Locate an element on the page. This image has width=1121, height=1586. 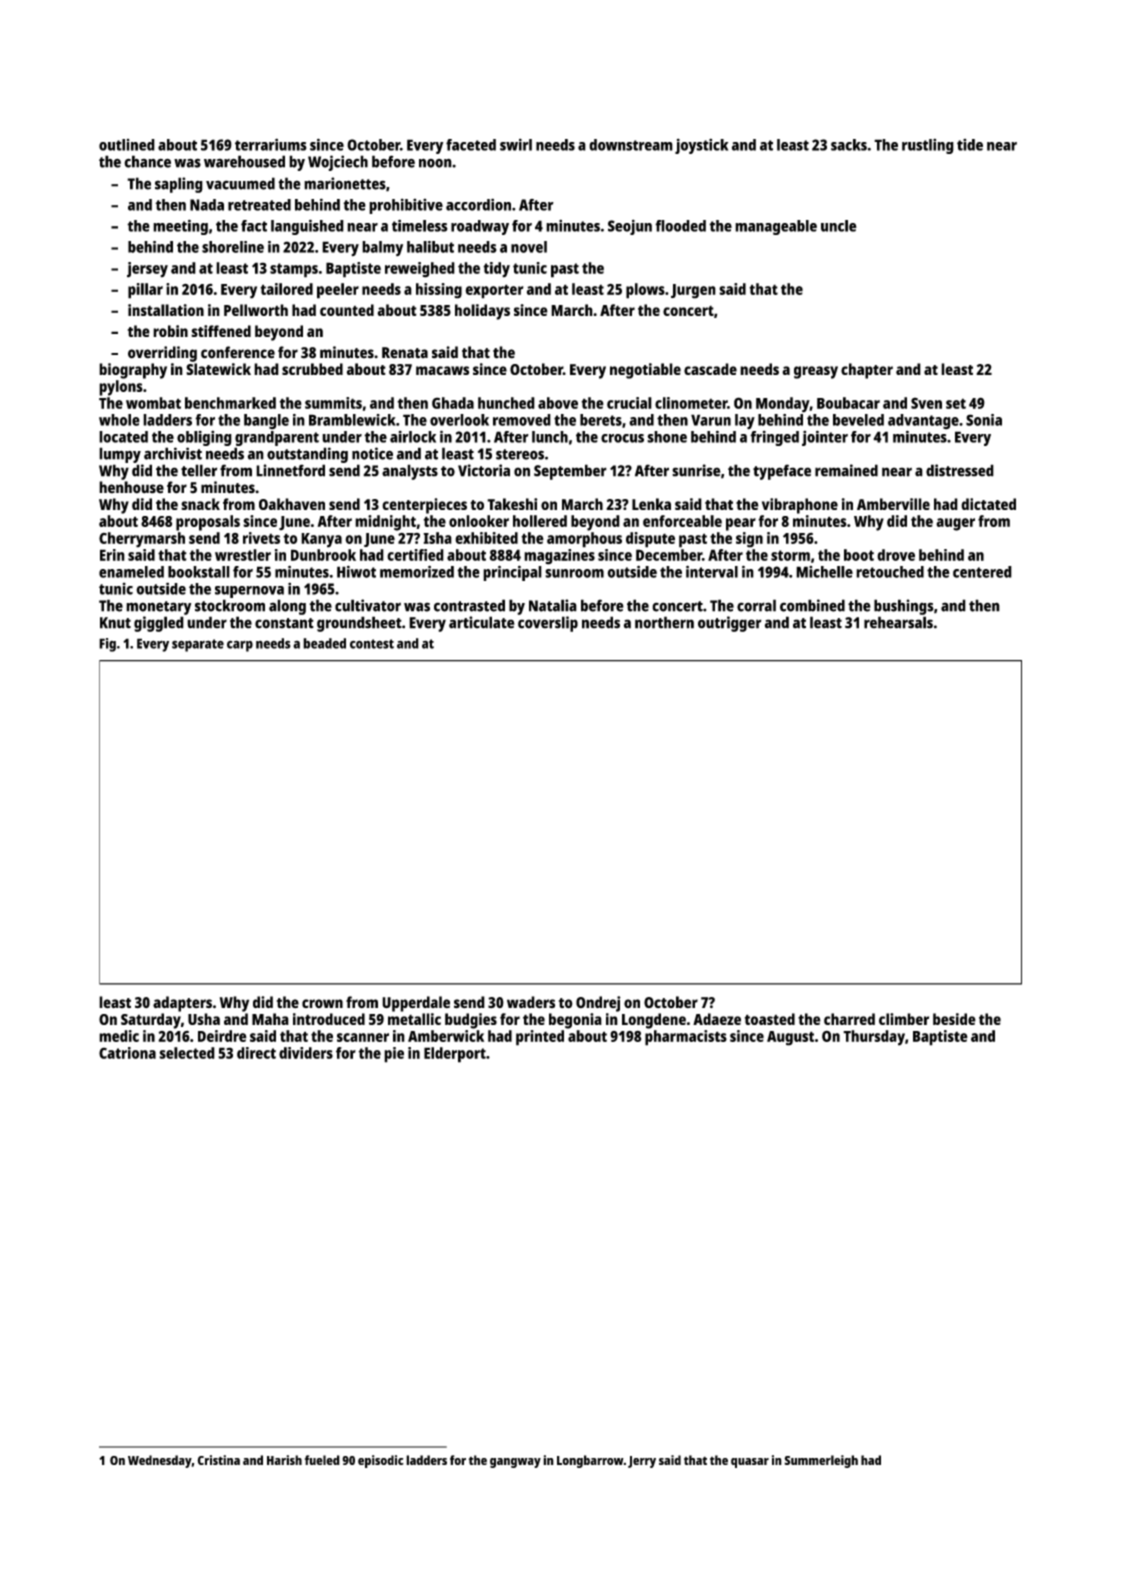
plows is located at coordinates (645, 291).
